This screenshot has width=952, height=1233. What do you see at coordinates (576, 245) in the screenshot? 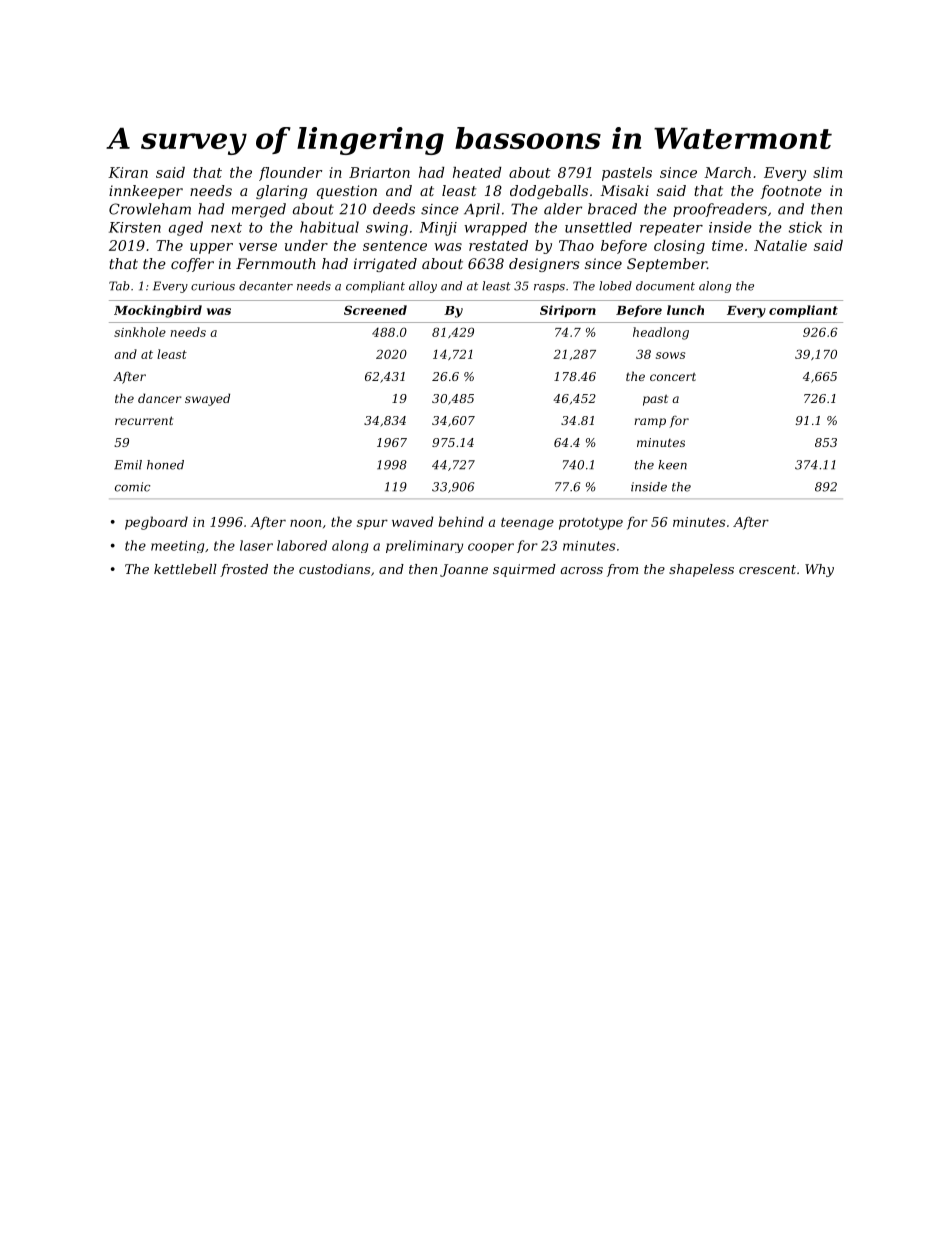
I see `Thao` at bounding box center [576, 245].
